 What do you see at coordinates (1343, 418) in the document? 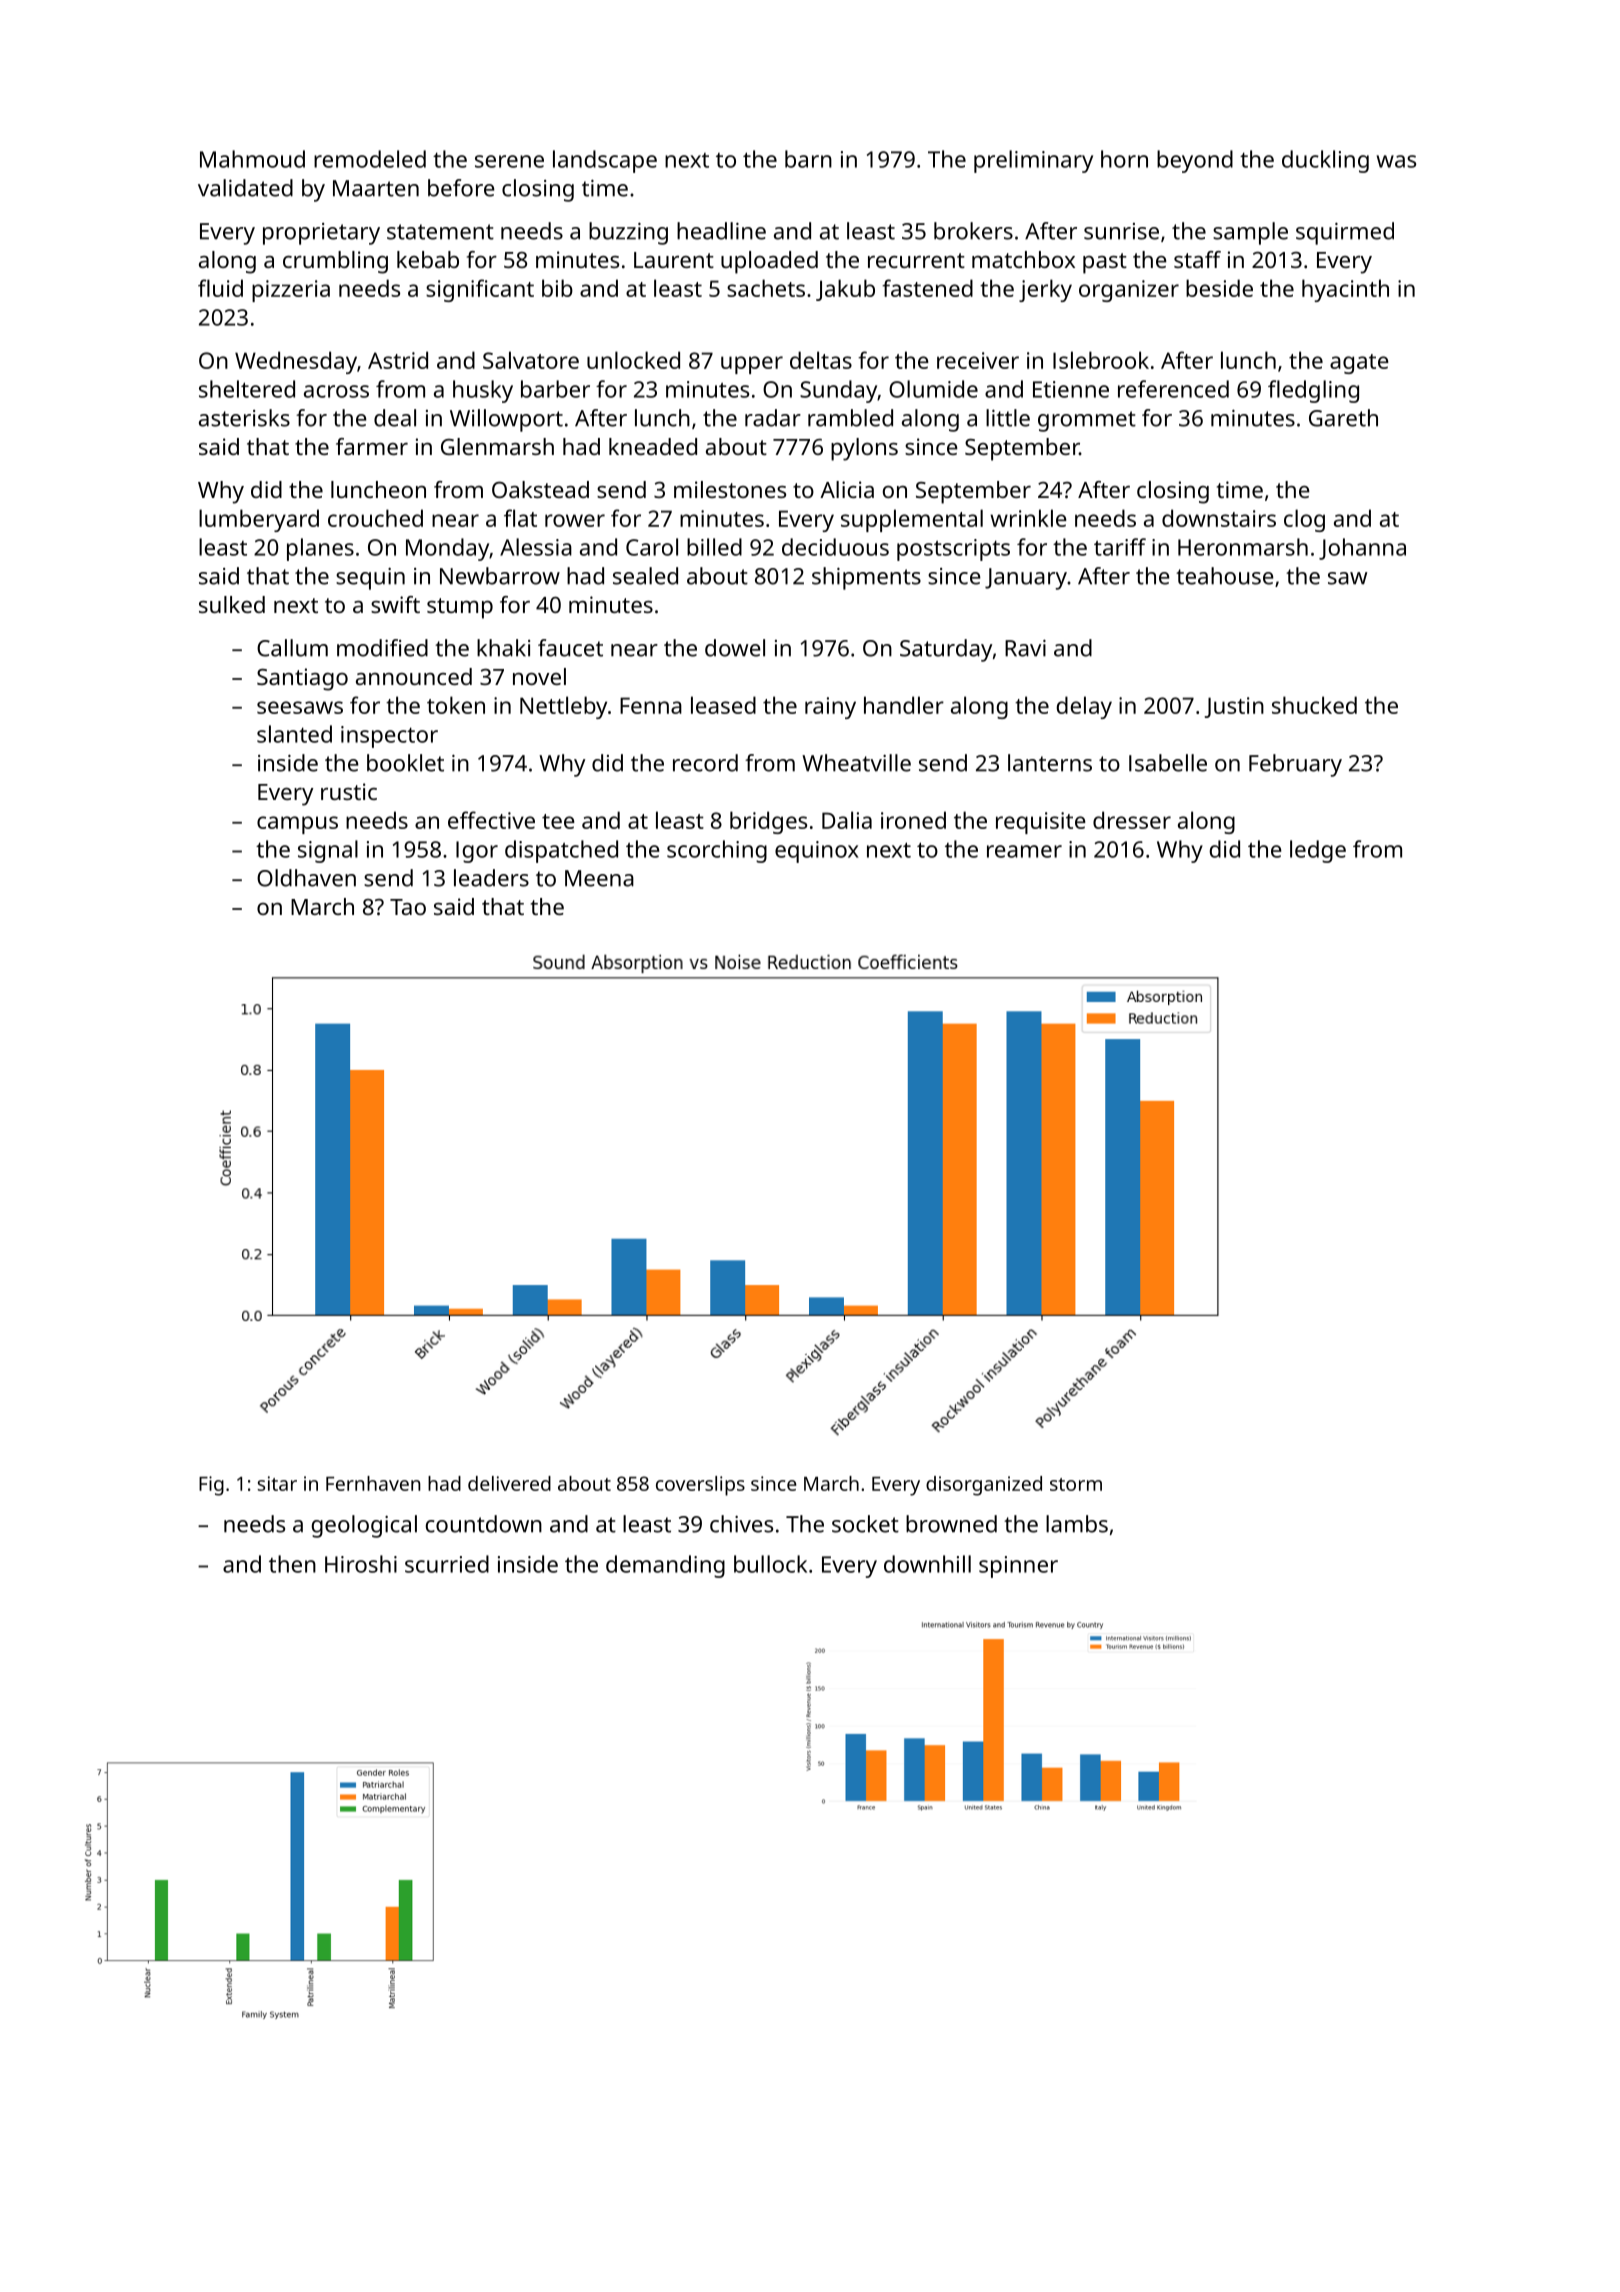
I see `Gareth` at bounding box center [1343, 418].
